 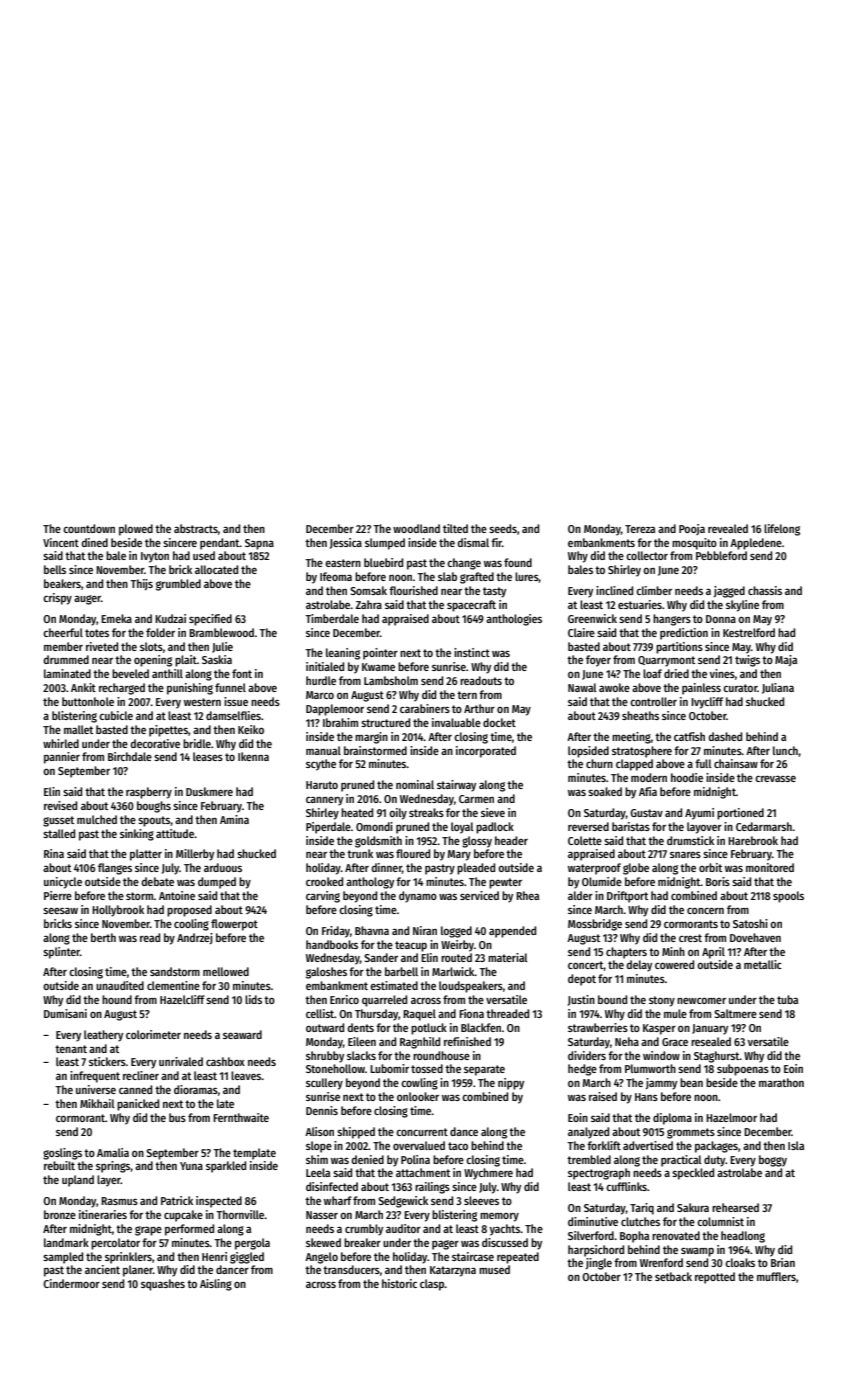 What do you see at coordinates (177, 1117) in the screenshot?
I see `bus` at bounding box center [177, 1117].
